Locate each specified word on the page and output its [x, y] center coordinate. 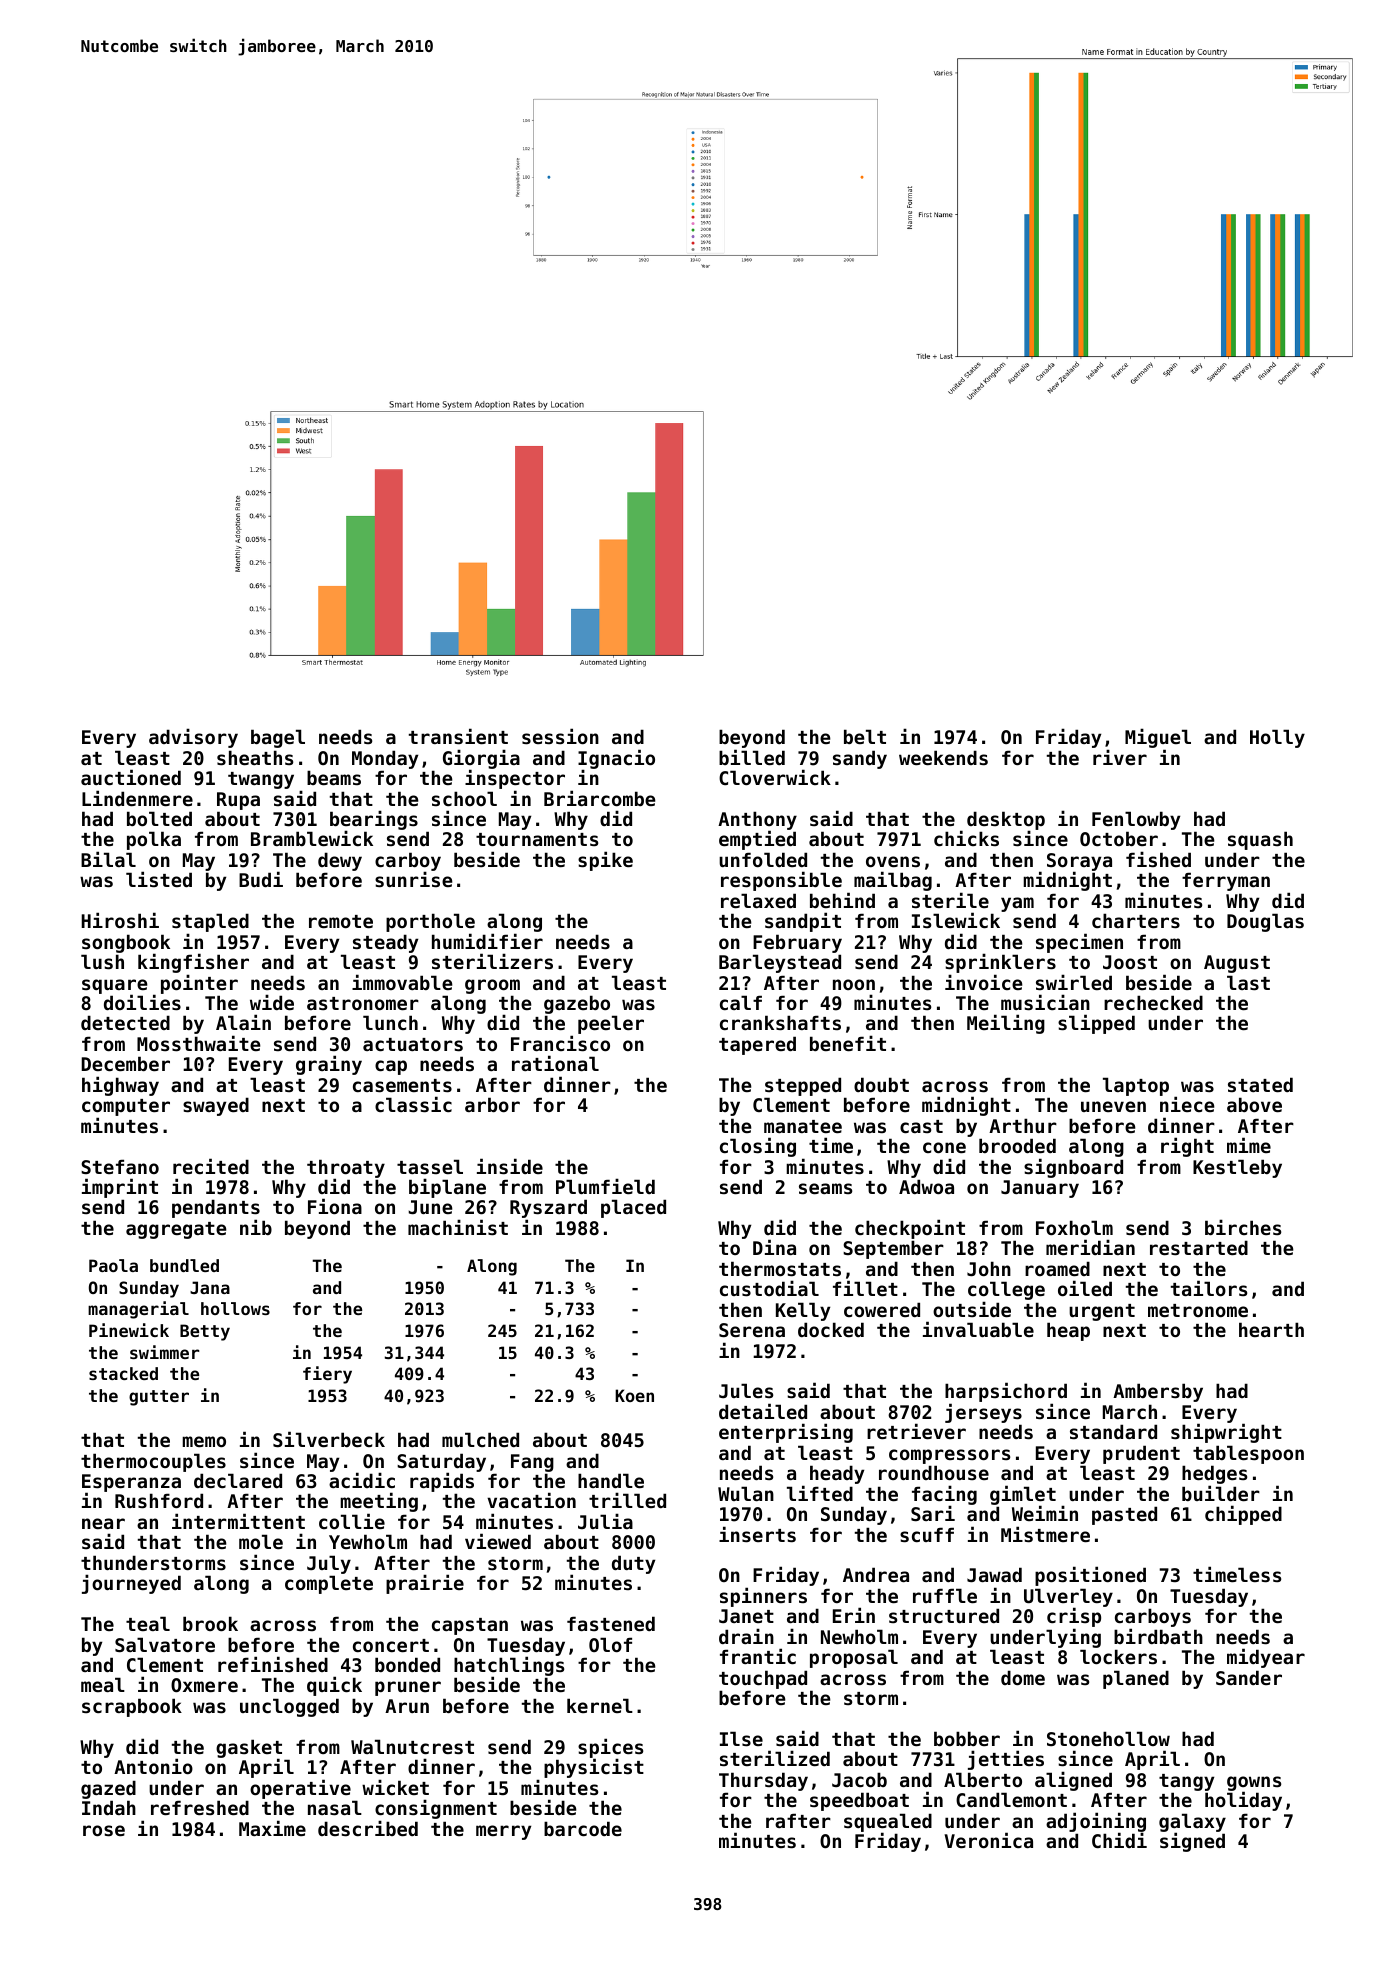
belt [865, 736]
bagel [278, 738]
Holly [1277, 738]
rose [104, 1830]
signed [1192, 1842]
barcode [583, 1828]
